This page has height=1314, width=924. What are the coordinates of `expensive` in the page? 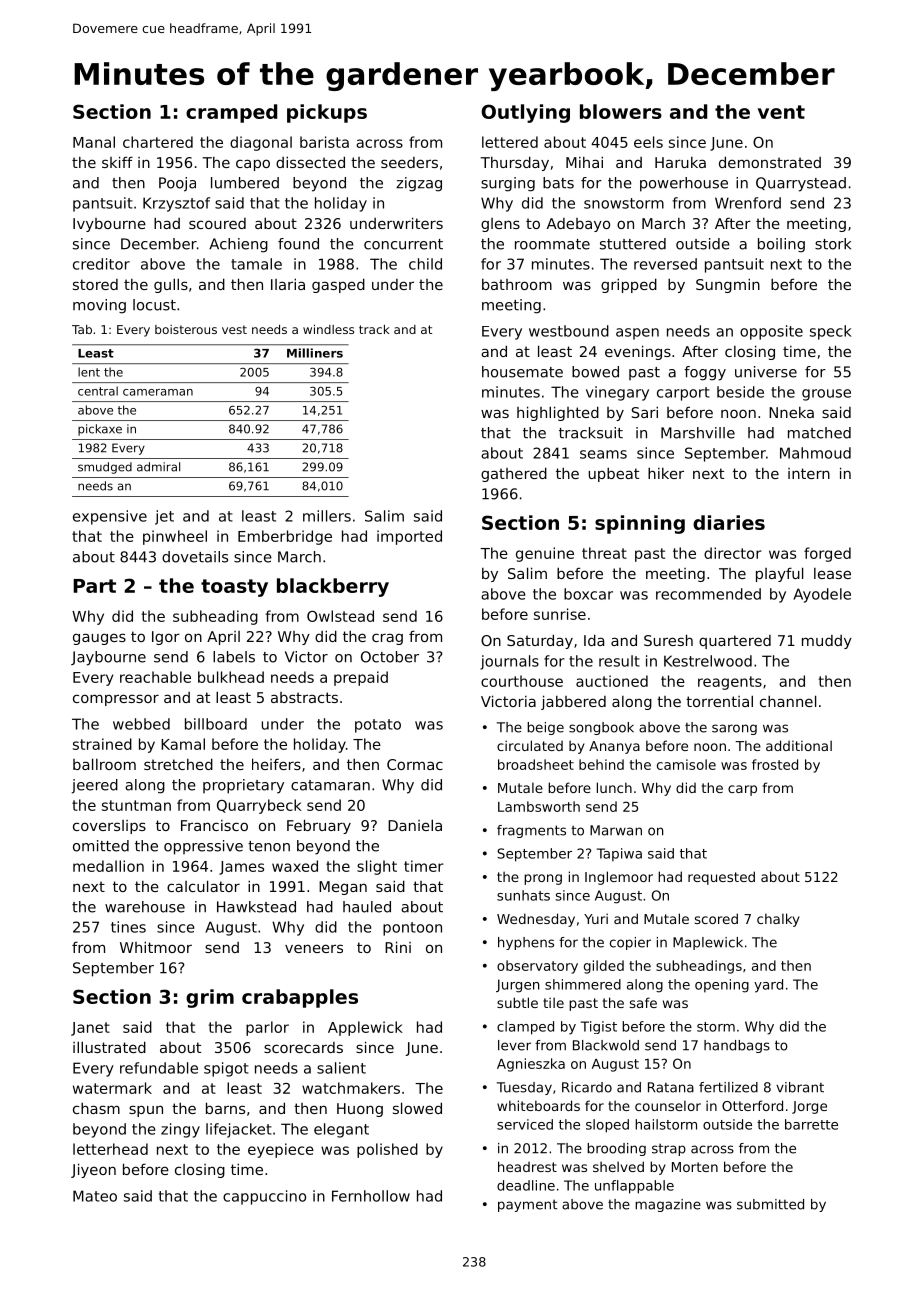 It's located at (110, 517).
